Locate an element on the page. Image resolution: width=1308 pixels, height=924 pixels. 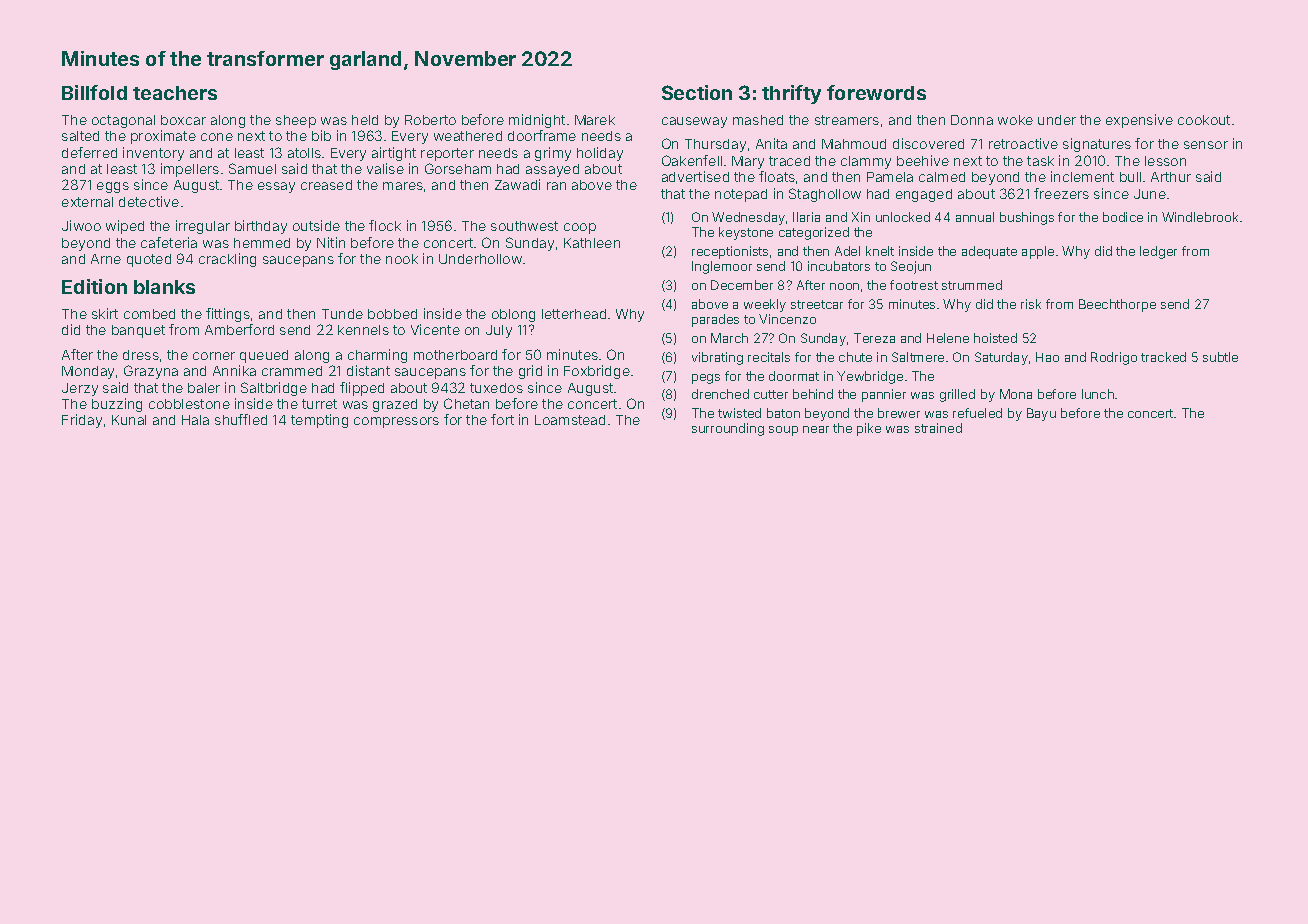
Billfold is located at coordinates (94, 92).
